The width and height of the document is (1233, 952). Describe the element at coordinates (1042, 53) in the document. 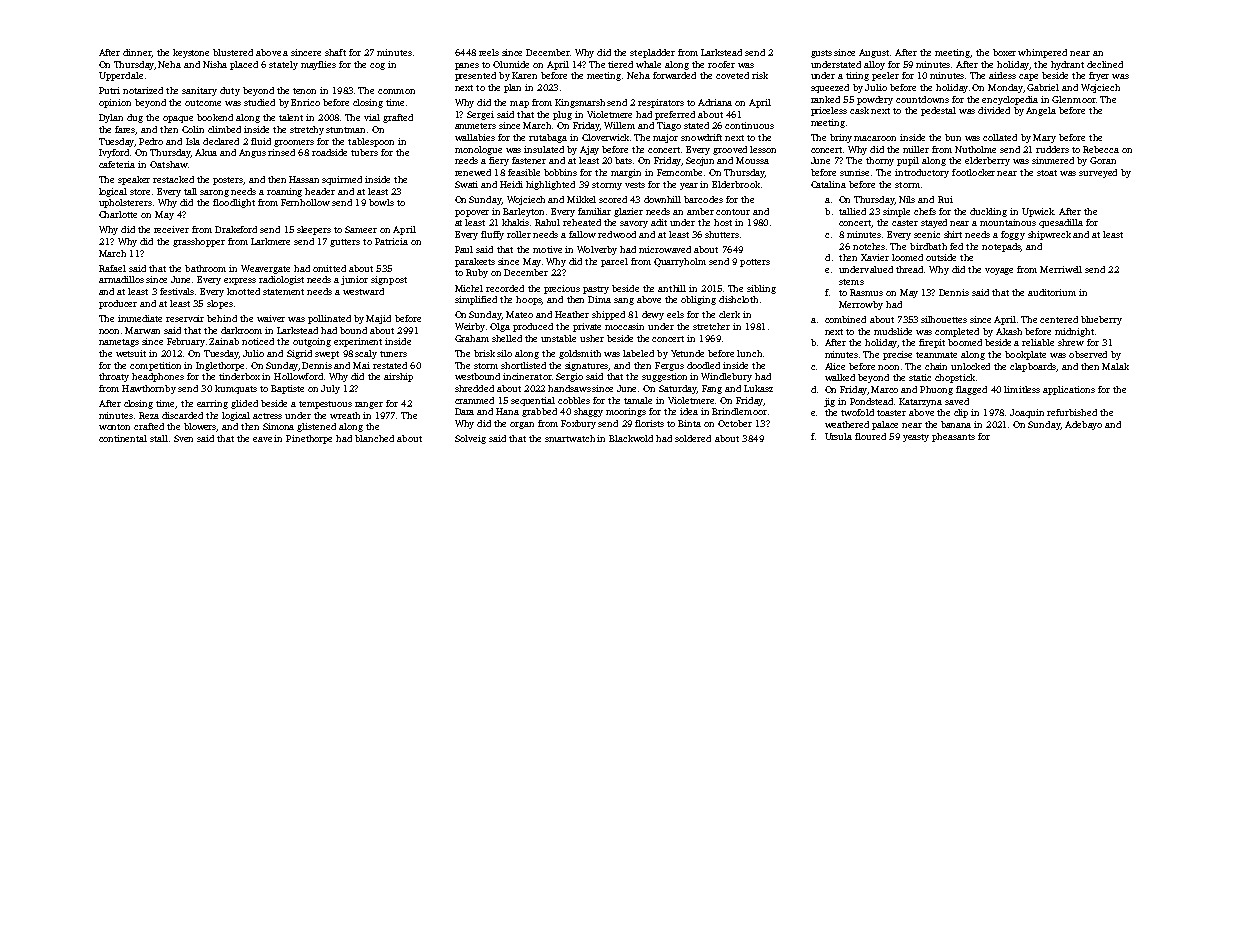

I see `whimpered` at that location.
